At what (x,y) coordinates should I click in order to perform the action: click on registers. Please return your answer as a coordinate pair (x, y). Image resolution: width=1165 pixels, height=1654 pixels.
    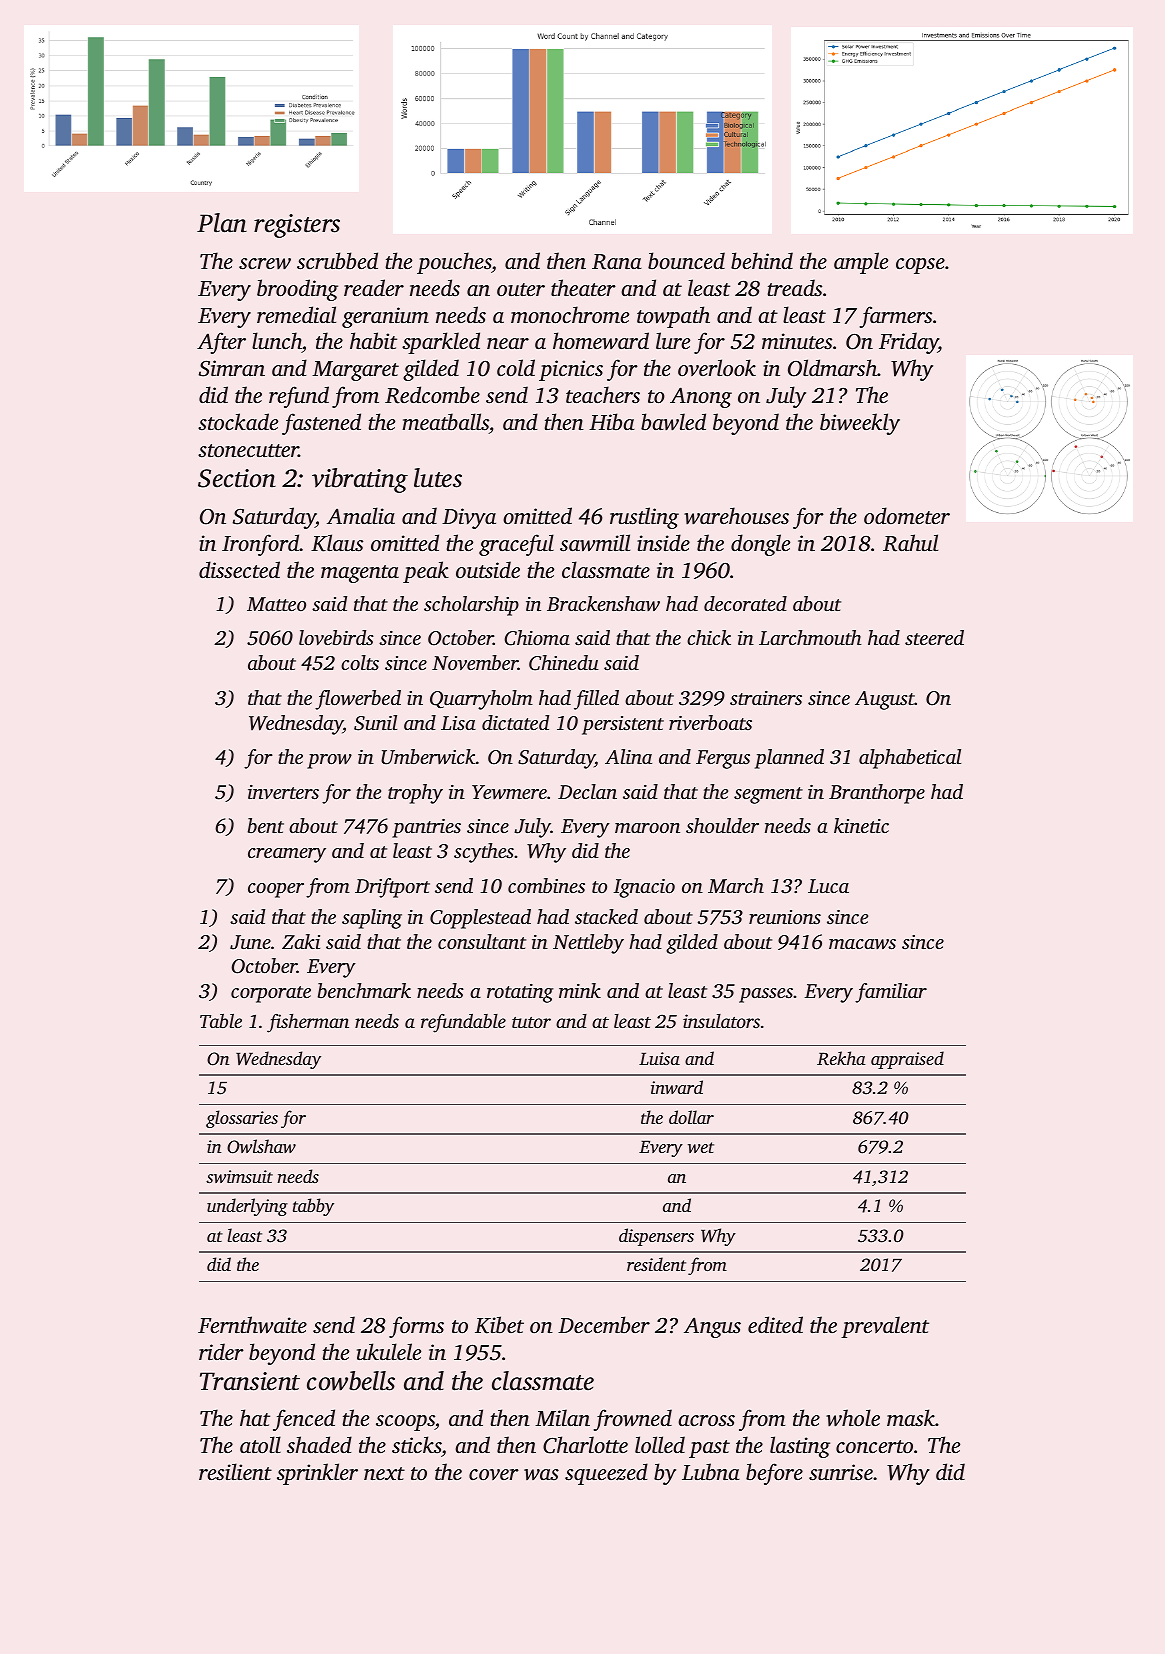
    Looking at the image, I should click on (297, 226).
